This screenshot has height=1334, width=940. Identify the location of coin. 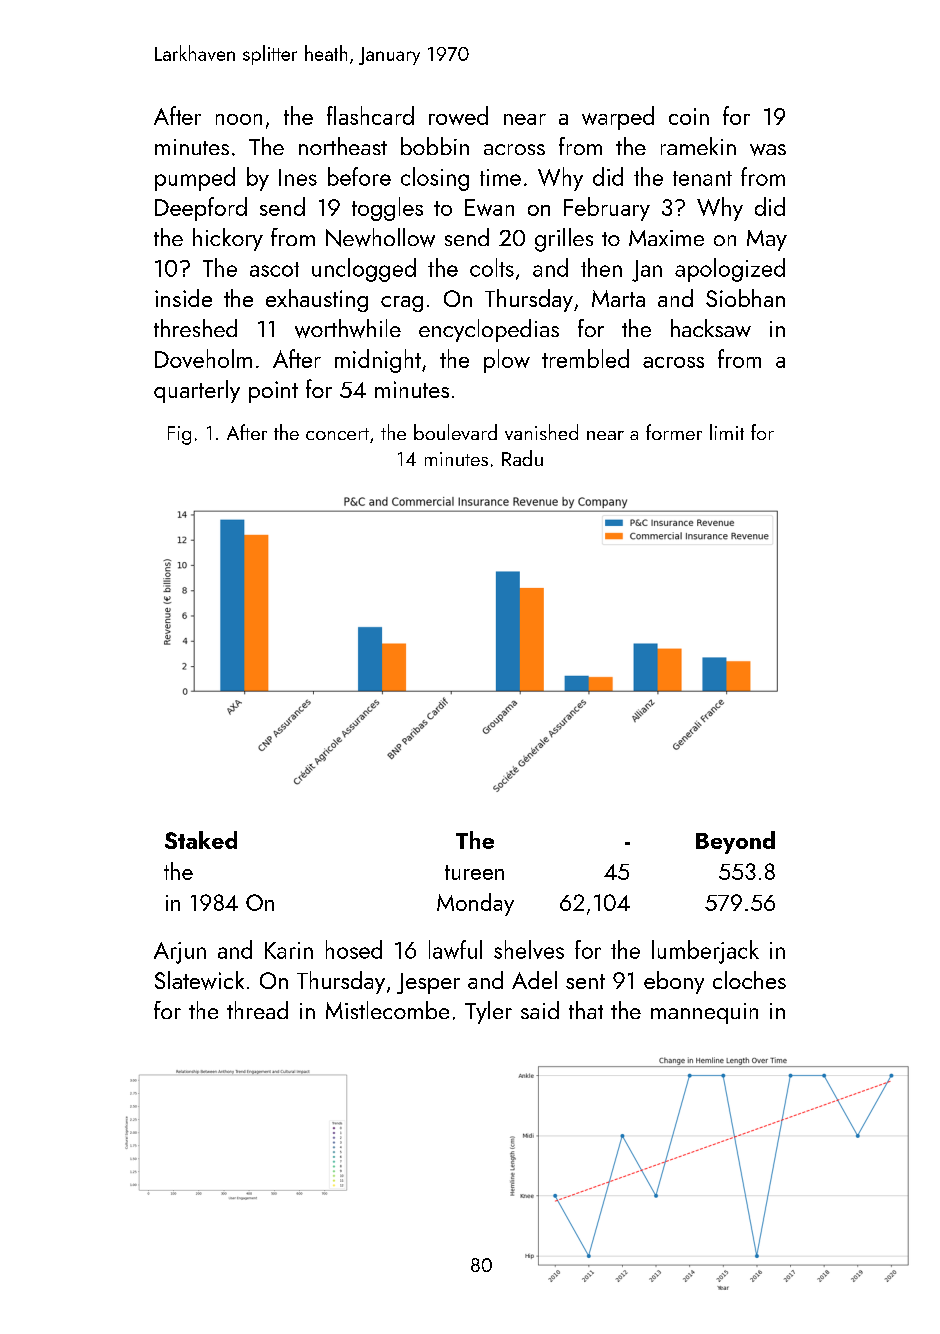
(689, 116).
